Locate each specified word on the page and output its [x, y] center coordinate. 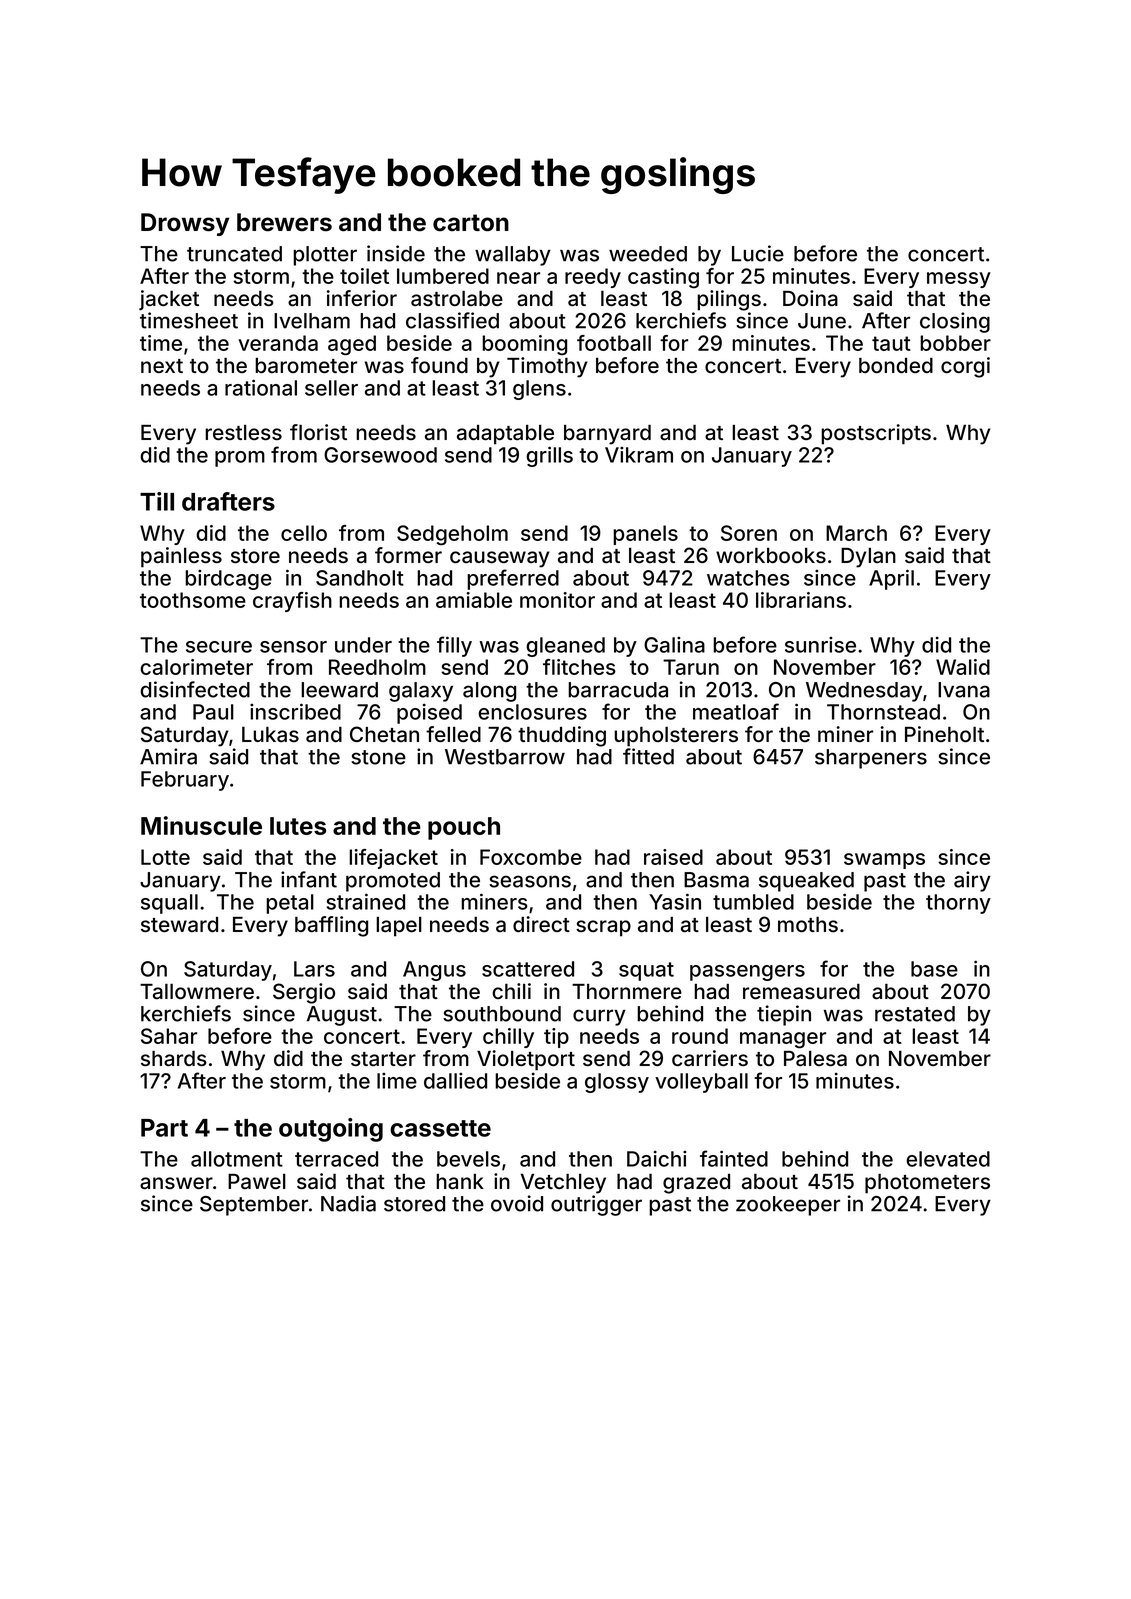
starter [383, 1059]
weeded [648, 254]
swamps [884, 861]
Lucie [758, 253]
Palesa [815, 1058]
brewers [284, 222]
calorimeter [196, 667]
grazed [696, 1184]
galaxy [421, 692]
